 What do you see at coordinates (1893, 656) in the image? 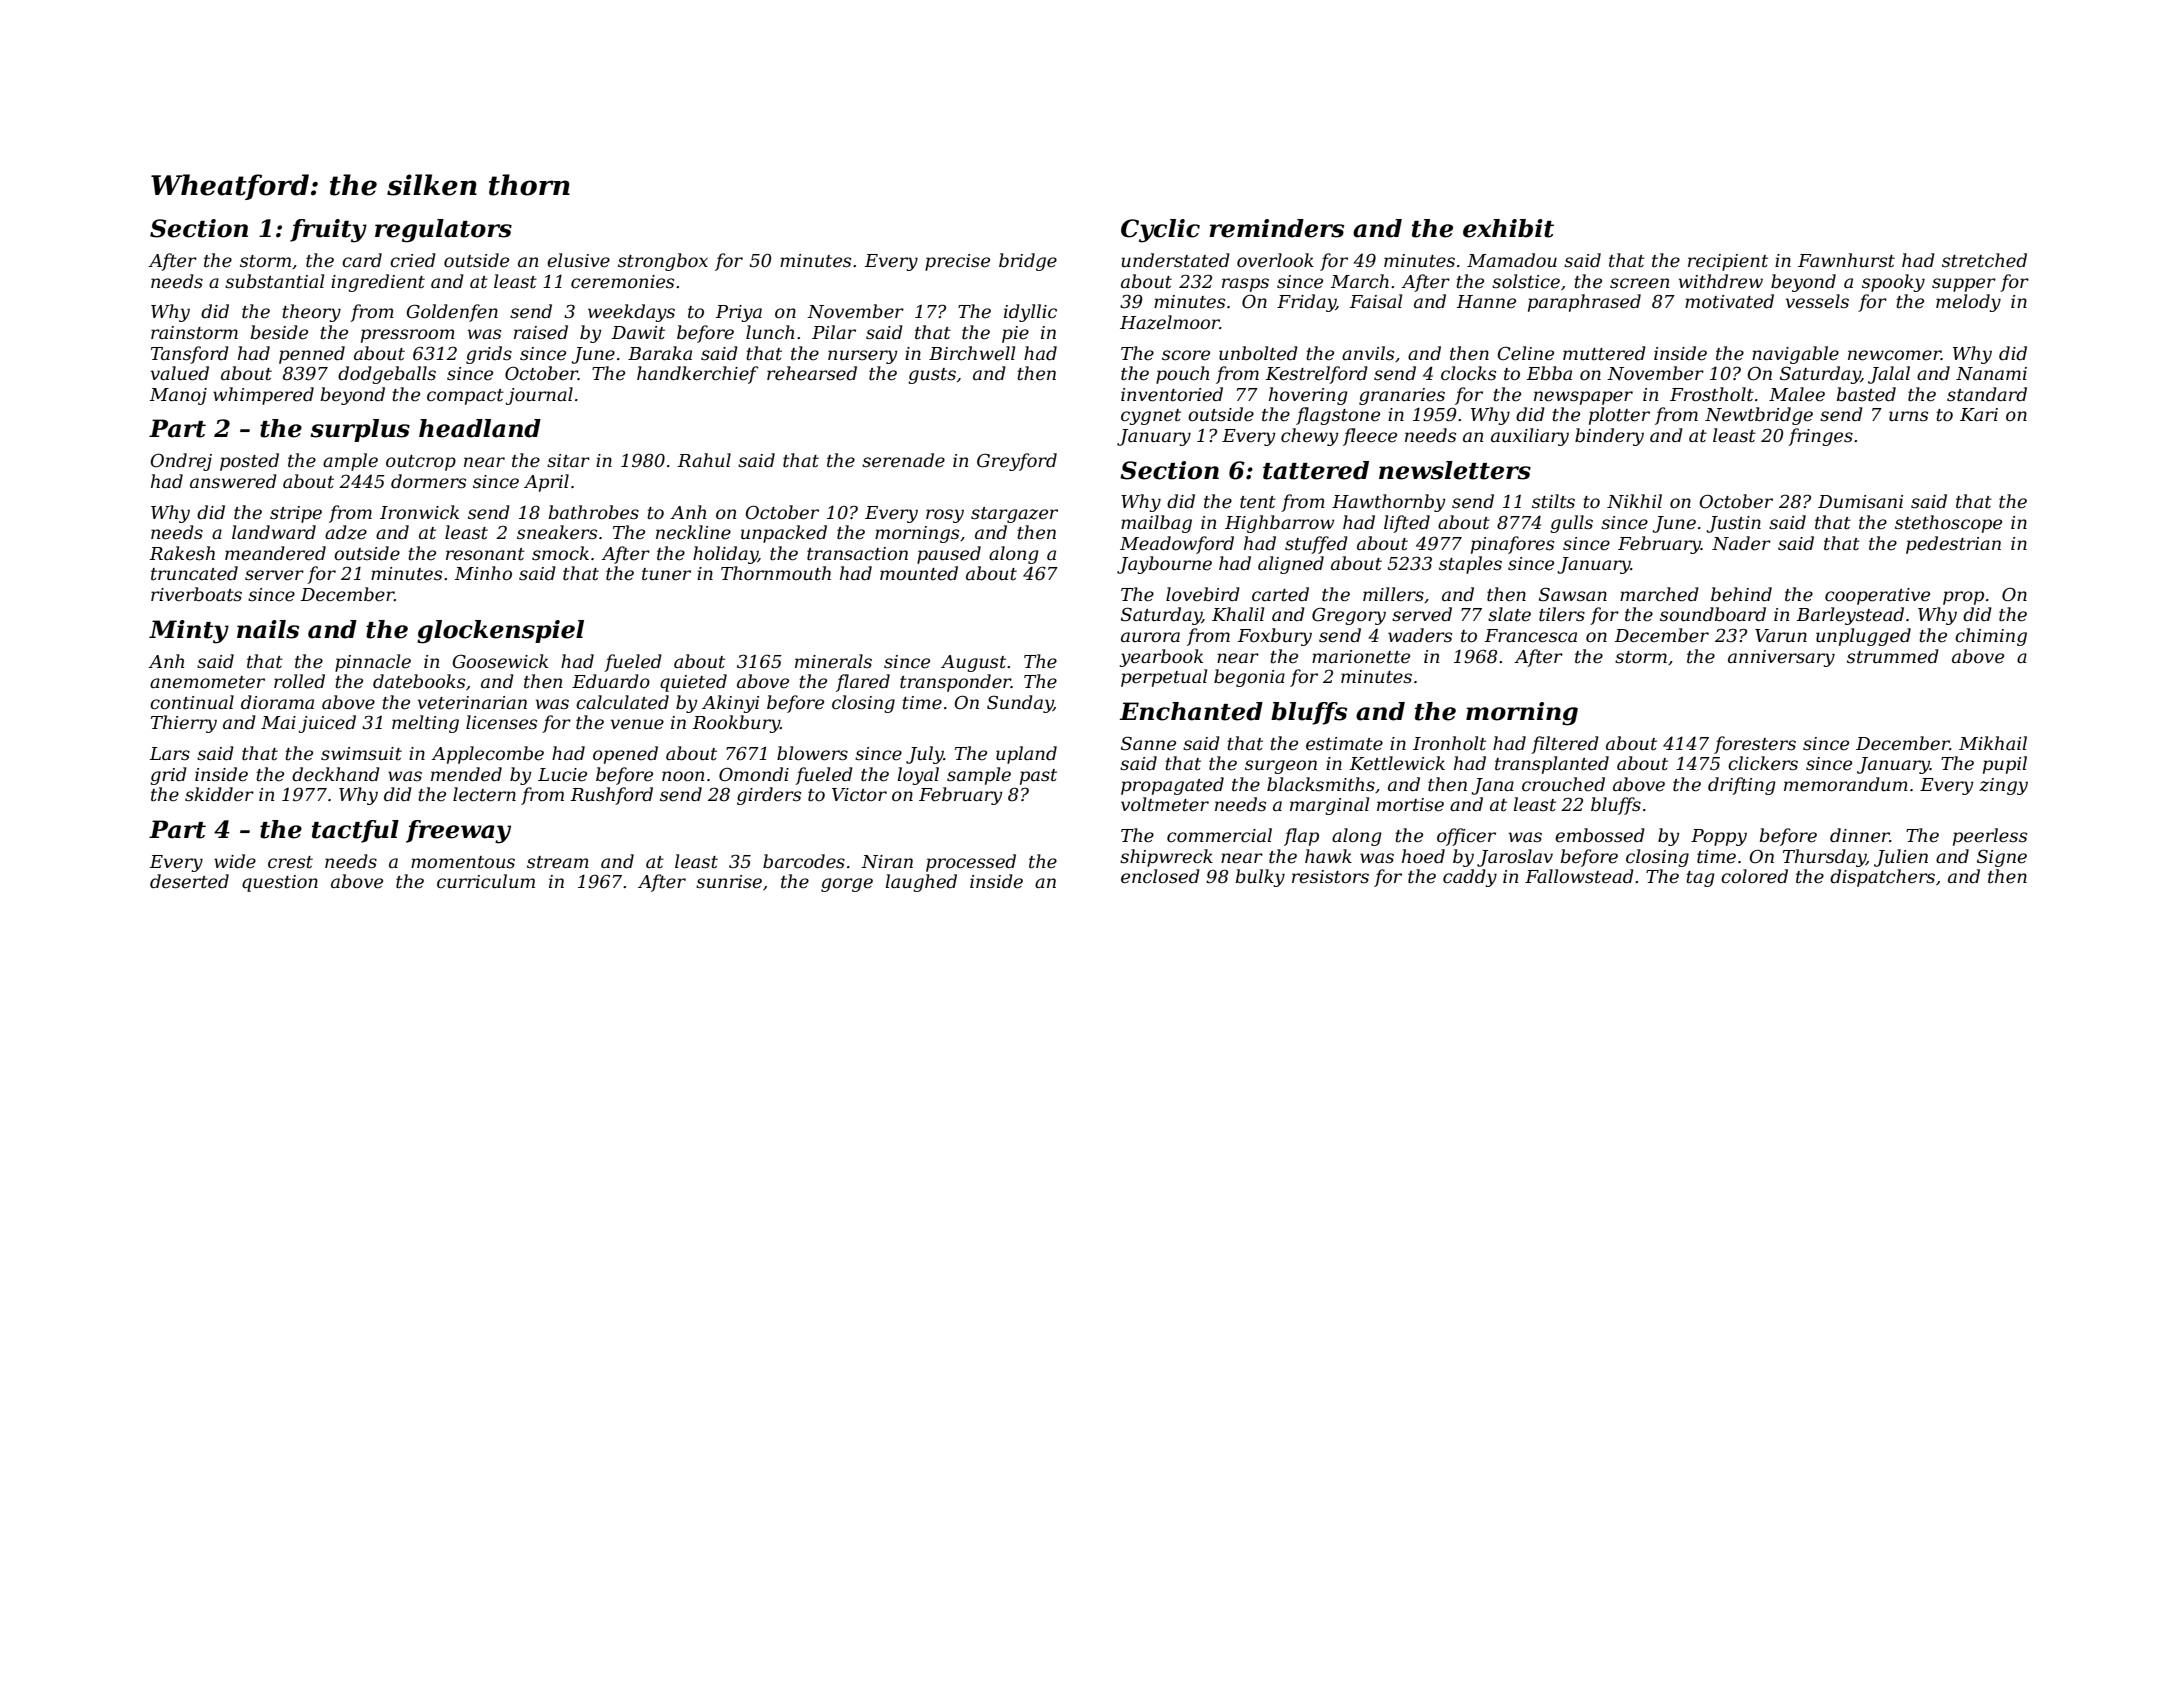
I see `strummed` at bounding box center [1893, 656].
